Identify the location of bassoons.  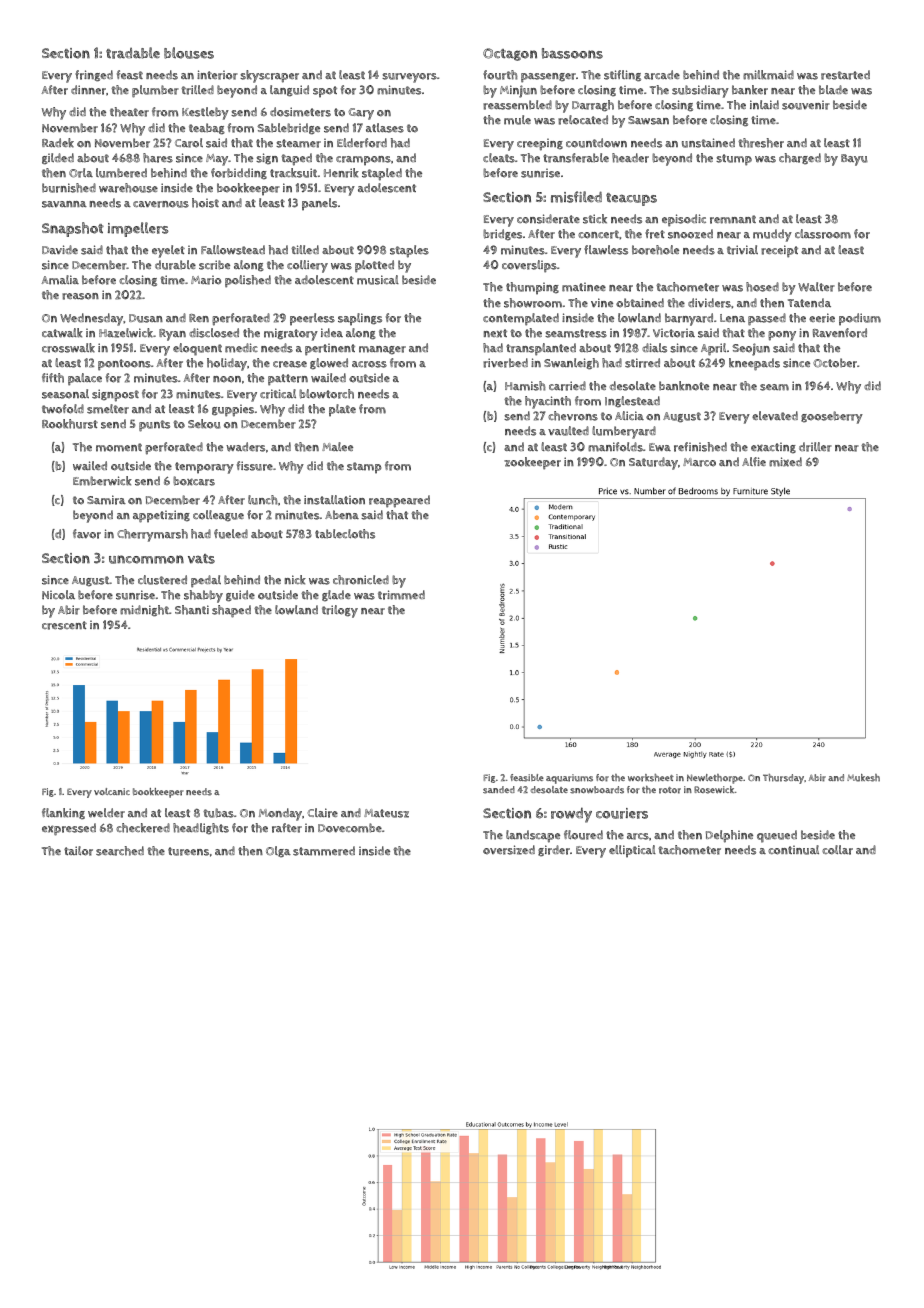
(572, 53).
